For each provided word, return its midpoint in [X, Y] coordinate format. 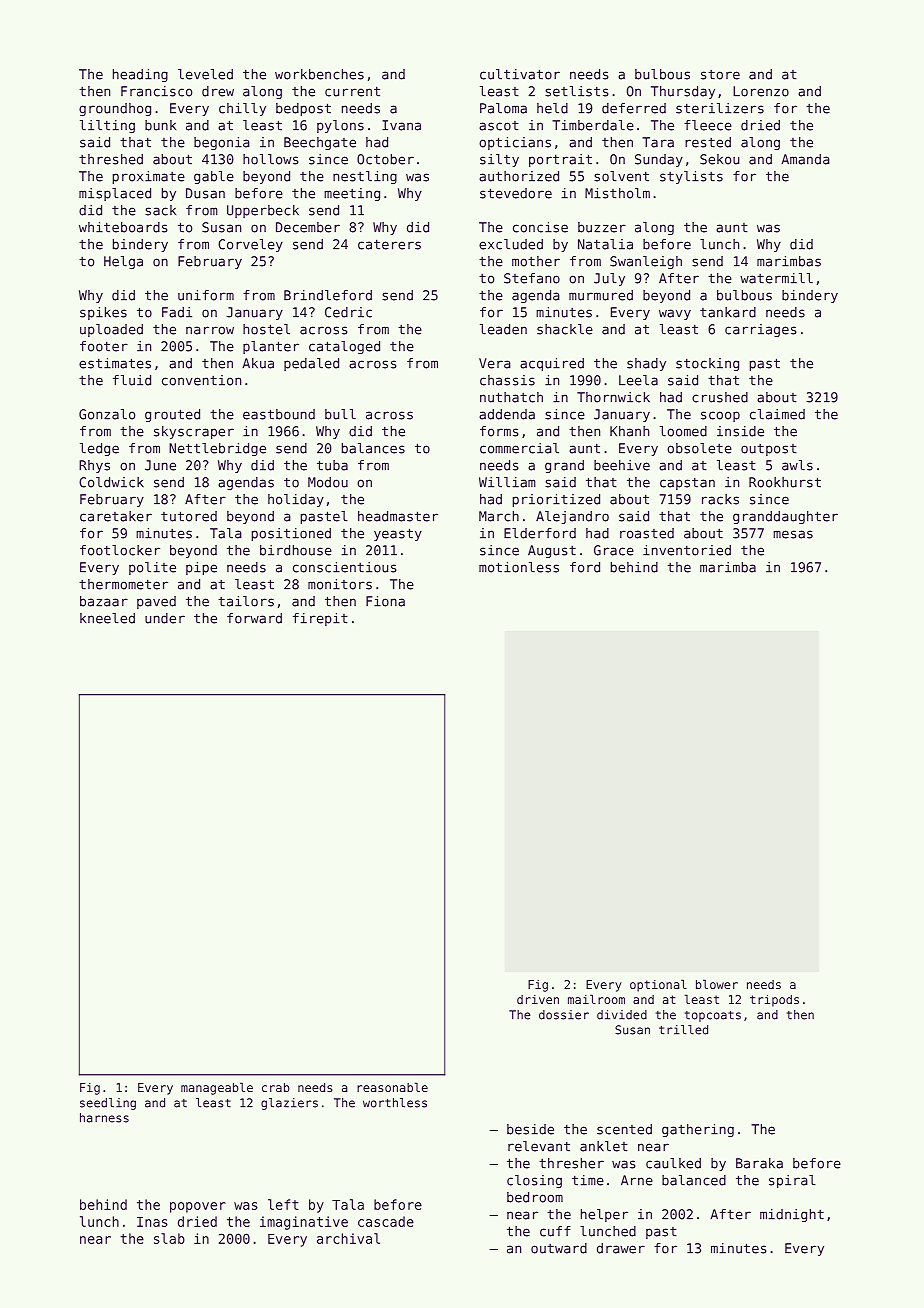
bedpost [303, 109]
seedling [108, 1104]
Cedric [348, 312]
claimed [777, 414]
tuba [332, 465]
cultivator [520, 74]
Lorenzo [761, 91]
